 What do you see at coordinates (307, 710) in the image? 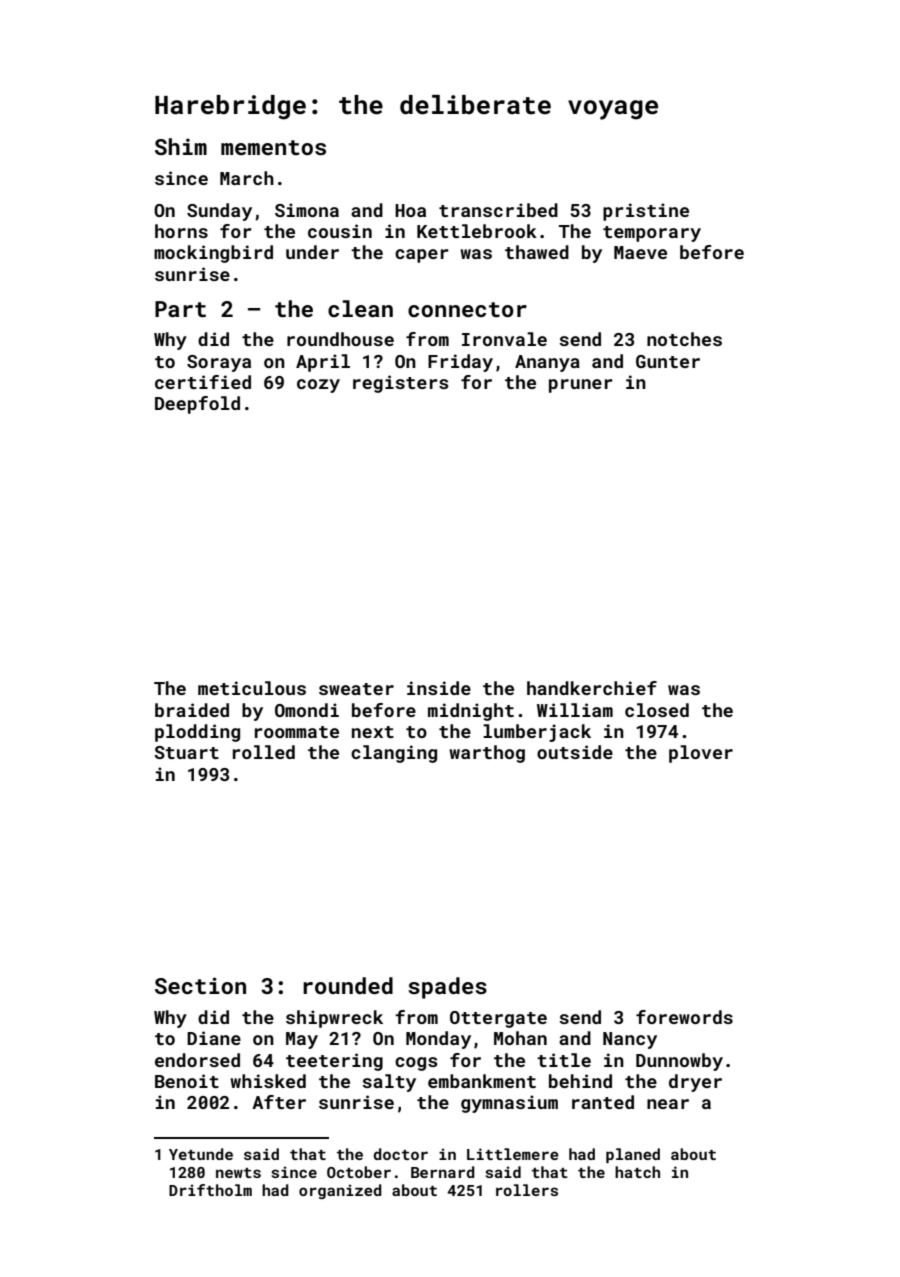
I see `Omondi` at bounding box center [307, 710].
